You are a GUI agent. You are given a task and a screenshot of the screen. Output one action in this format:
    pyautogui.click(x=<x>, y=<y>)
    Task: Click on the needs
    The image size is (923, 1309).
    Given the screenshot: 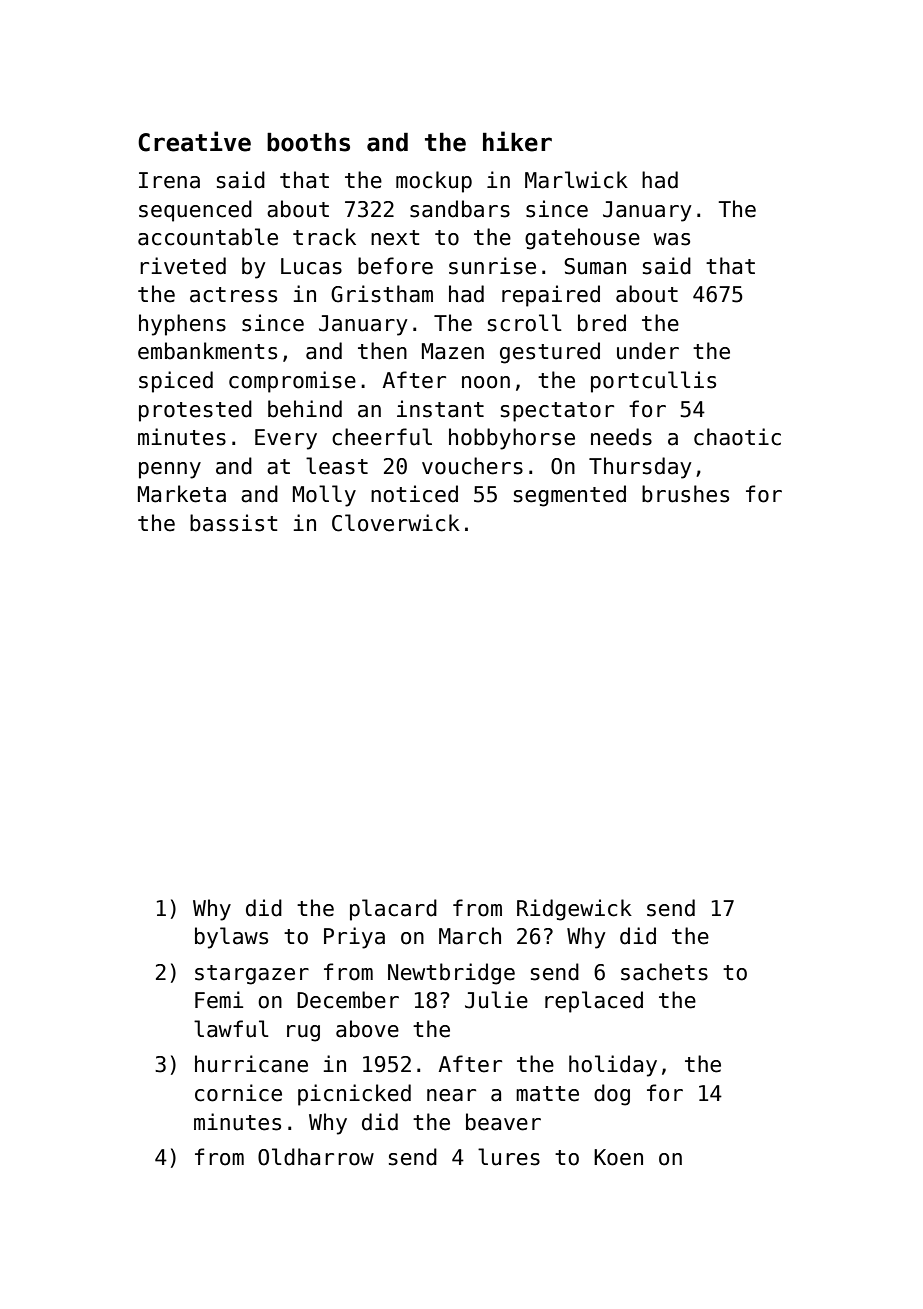 What is the action you would take?
    pyautogui.click(x=621, y=437)
